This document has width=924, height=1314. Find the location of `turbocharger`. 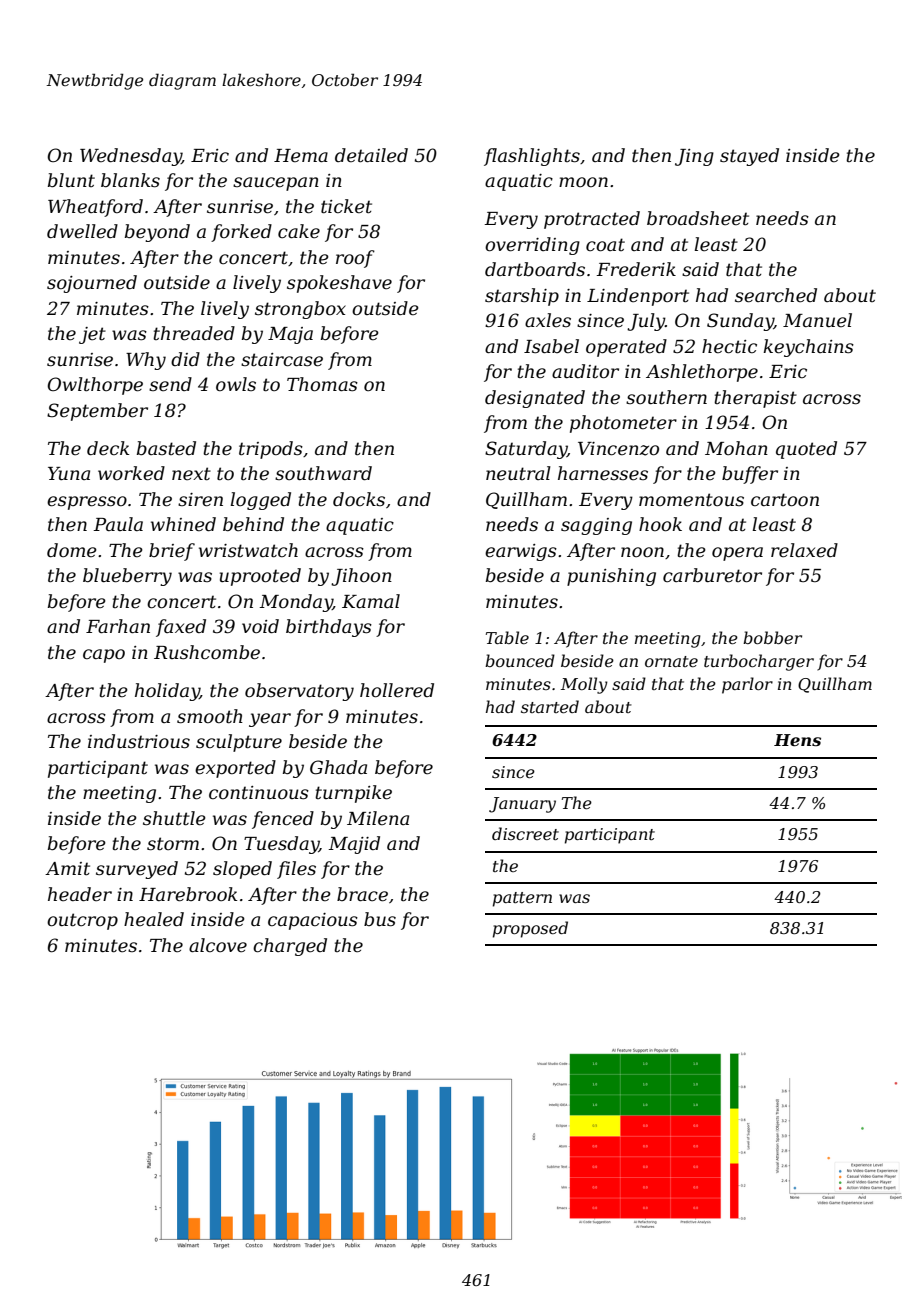

turbocharger is located at coordinates (759, 662).
